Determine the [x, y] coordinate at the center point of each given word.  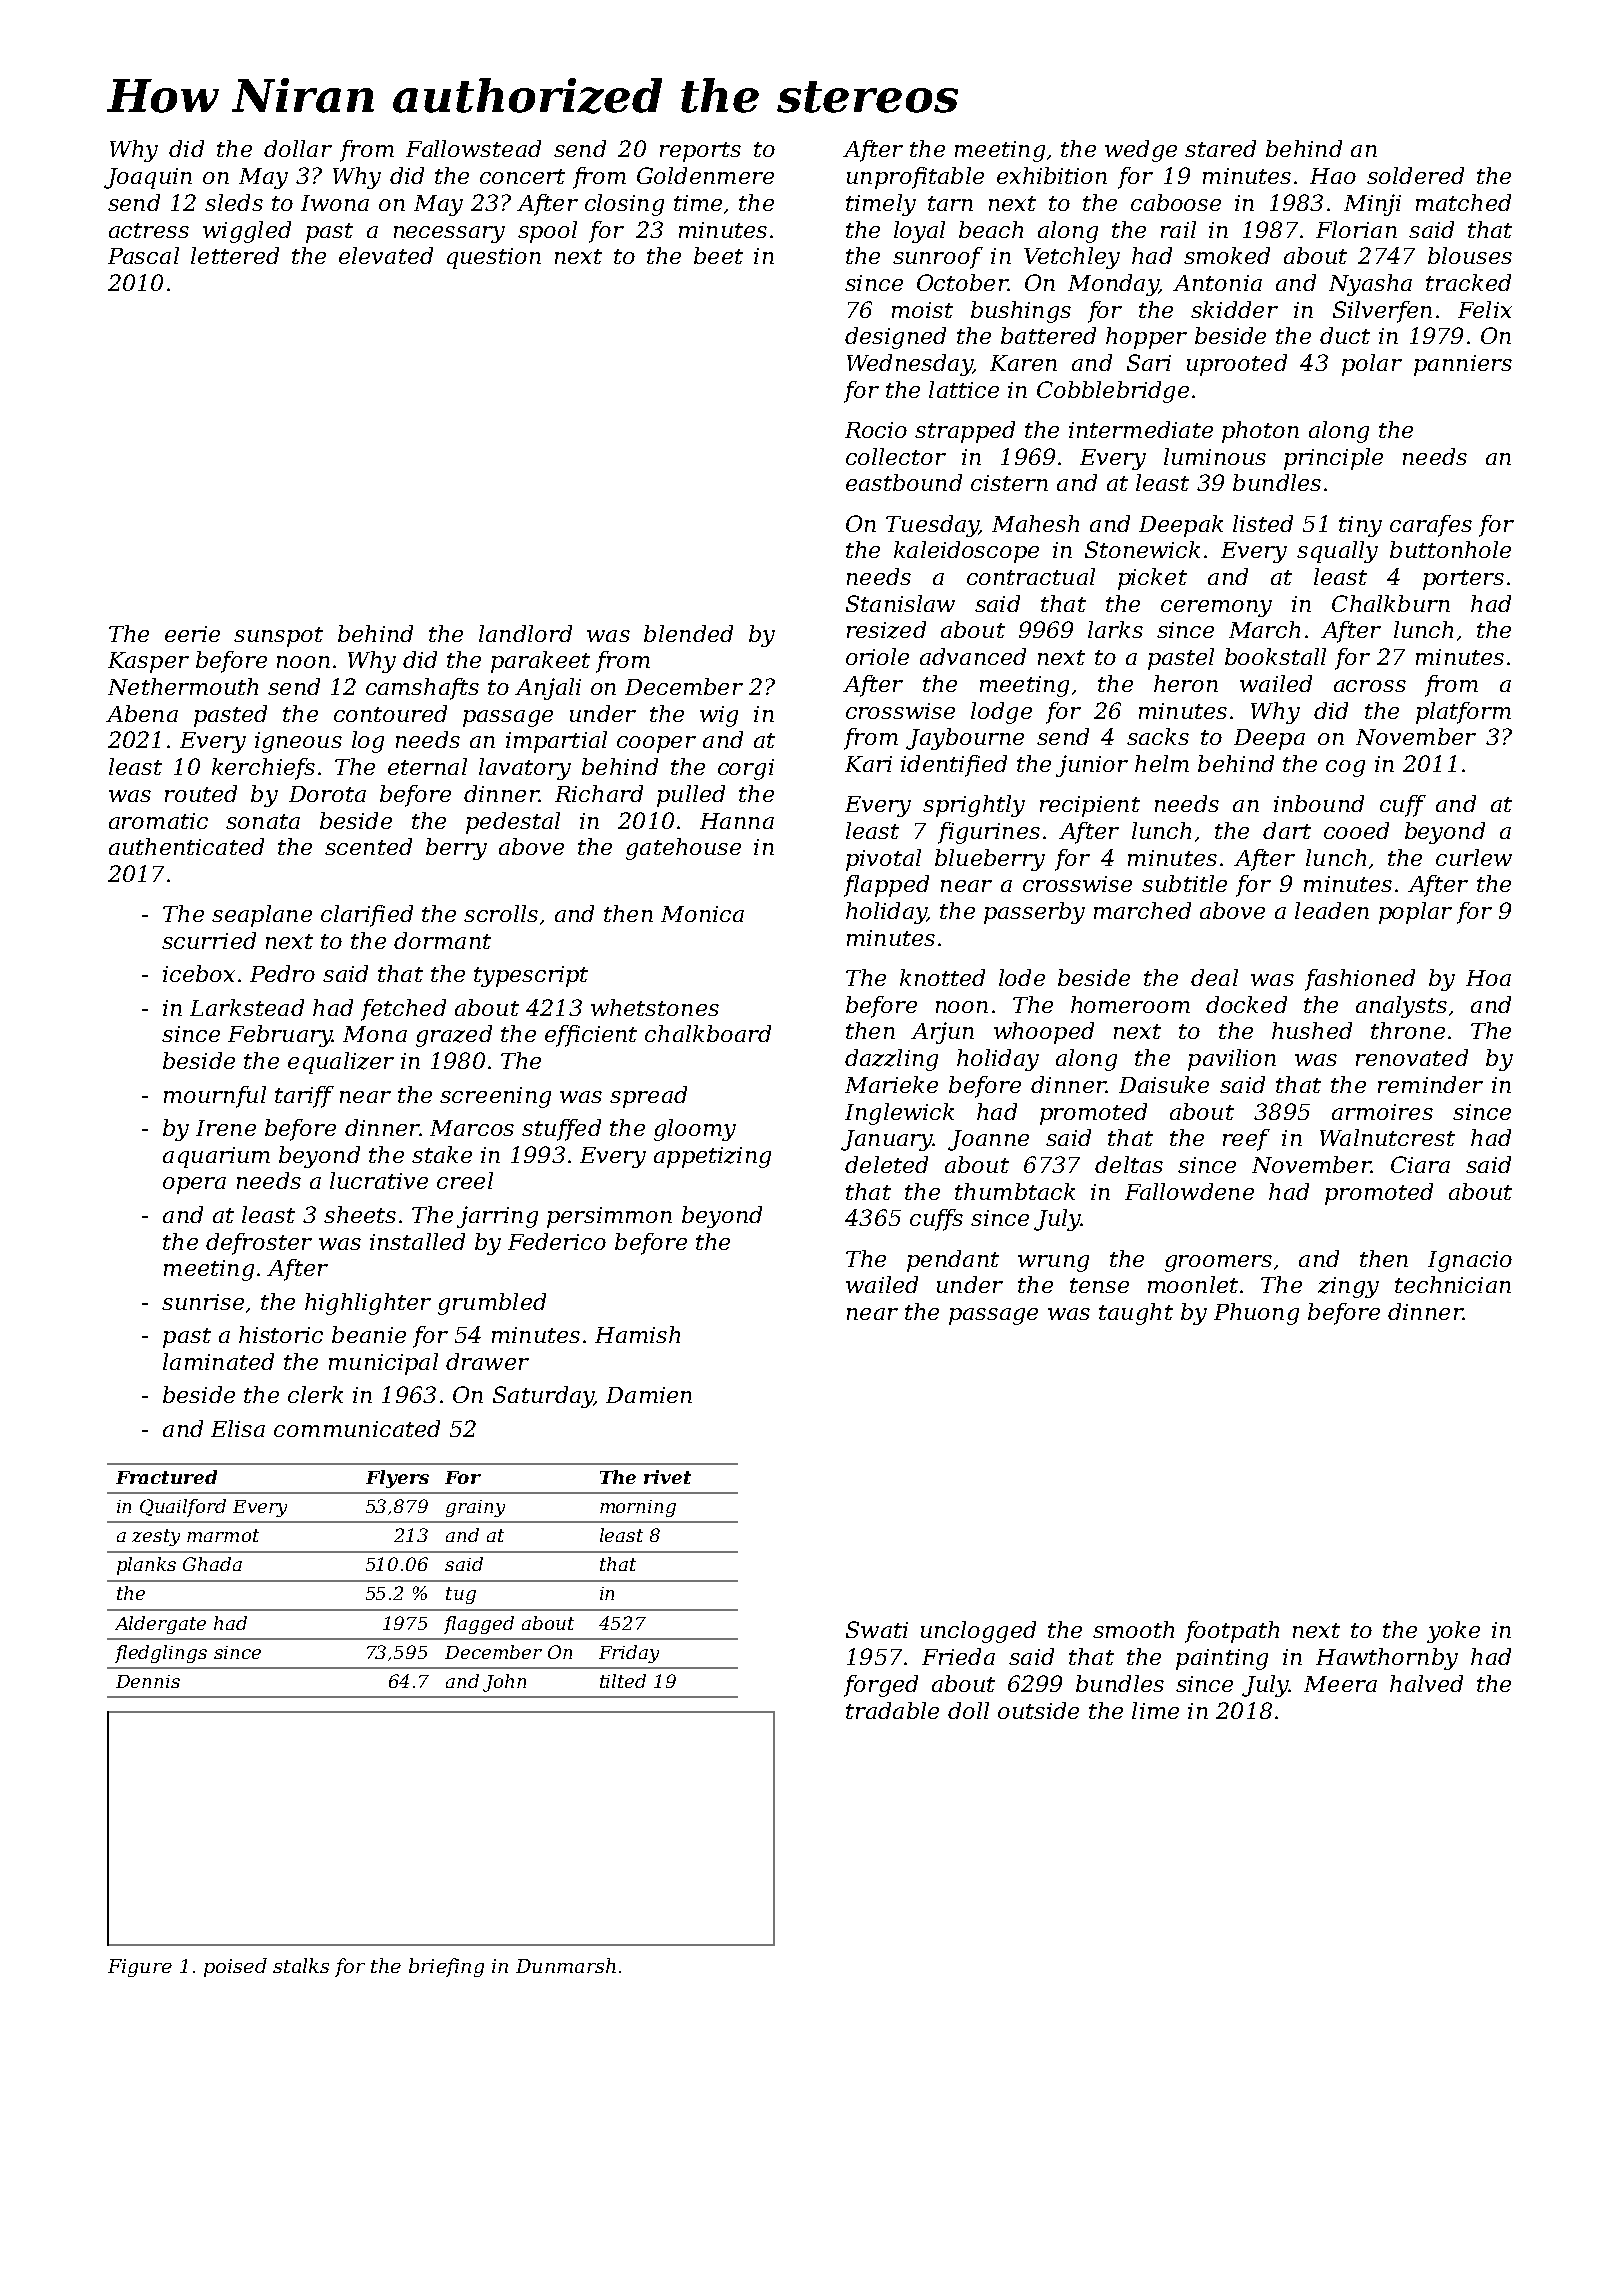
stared [1220, 148]
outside [1038, 1710]
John [504, 1683]
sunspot [278, 637]
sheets [360, 1214]
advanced [973, 656]
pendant [953, 1261]
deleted [886, 1164]
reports [700, 152]
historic [281, 1334]
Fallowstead [473, 148]
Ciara [1420, 1164]
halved [1426, 1683]
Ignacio [1470, 1261]
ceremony [1216, 608]
